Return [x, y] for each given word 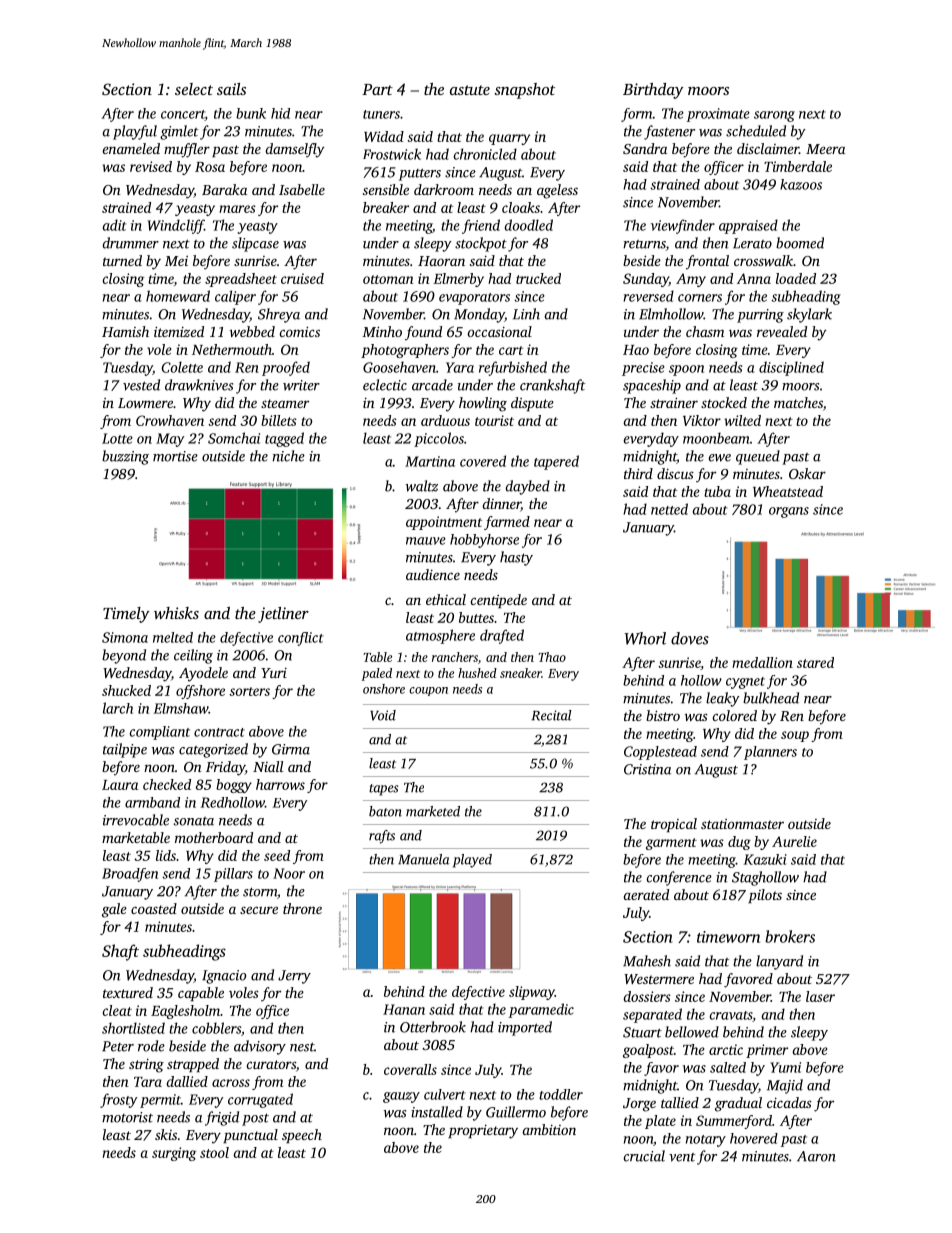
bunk [251, 113]
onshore [384, 689]
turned [122, 260]
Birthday [653, 91]
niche [288, 456]
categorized [213, 750]
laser [820, 996]
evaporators [474, 299]
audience [433, 574]
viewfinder [683, 226]
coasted [154, 908]
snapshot [524, 91]
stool [214, 1152]
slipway [532, 993]
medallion [762, 662]
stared [815, 662]
